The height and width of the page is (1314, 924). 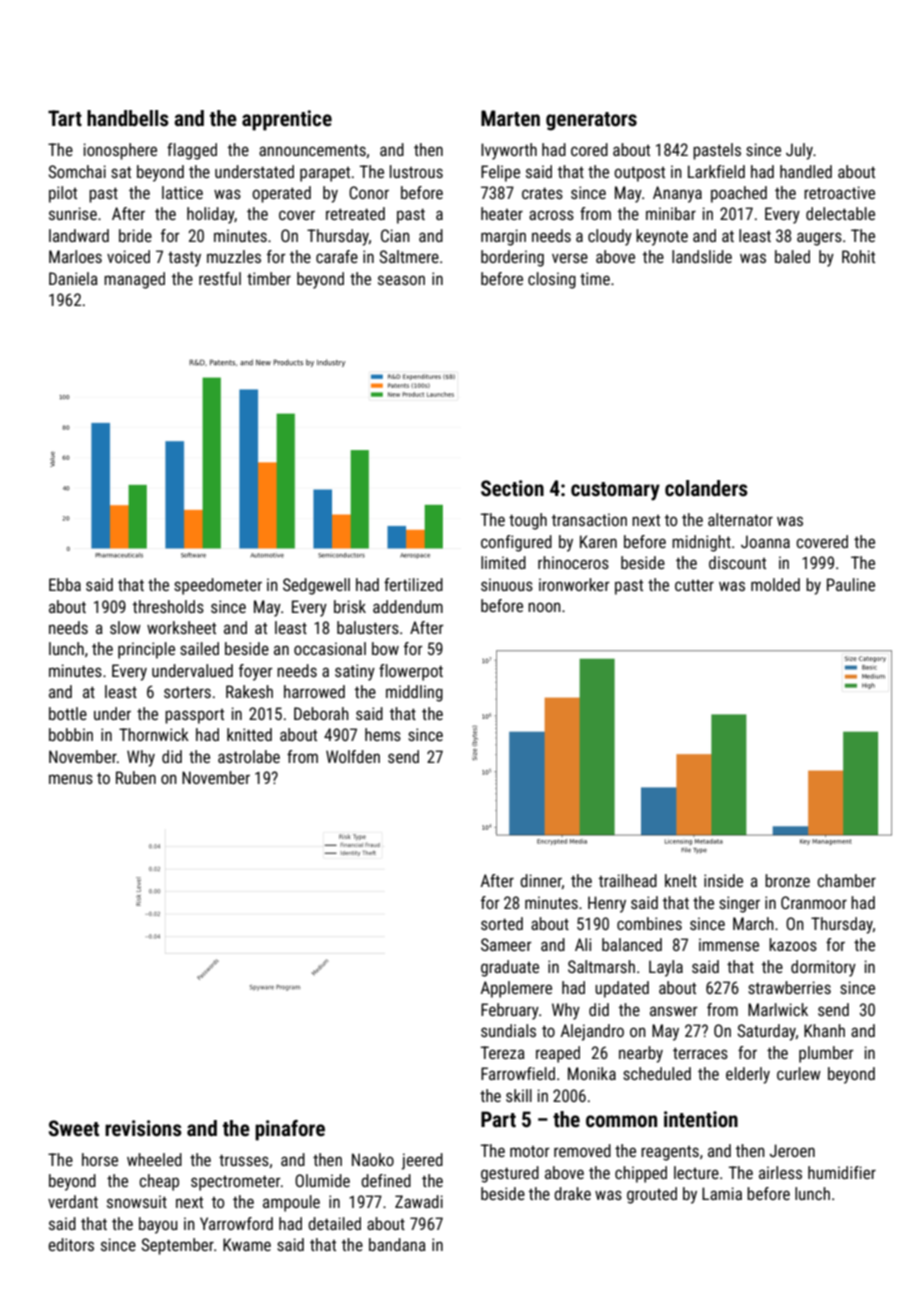 I want to click on restful, so click(x=220, y=278).
